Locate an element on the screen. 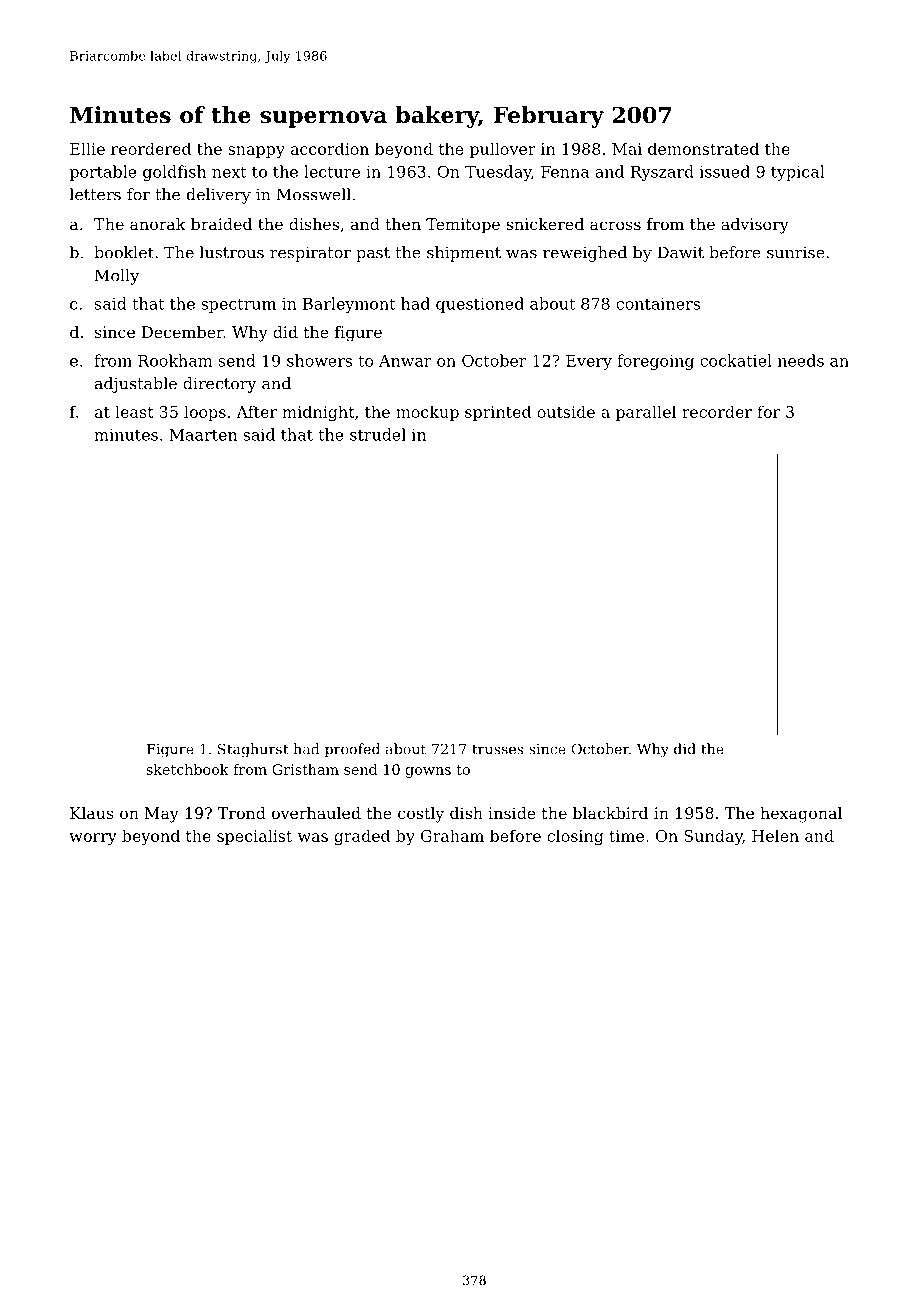  pullover is located at coordinates (503, 150).
